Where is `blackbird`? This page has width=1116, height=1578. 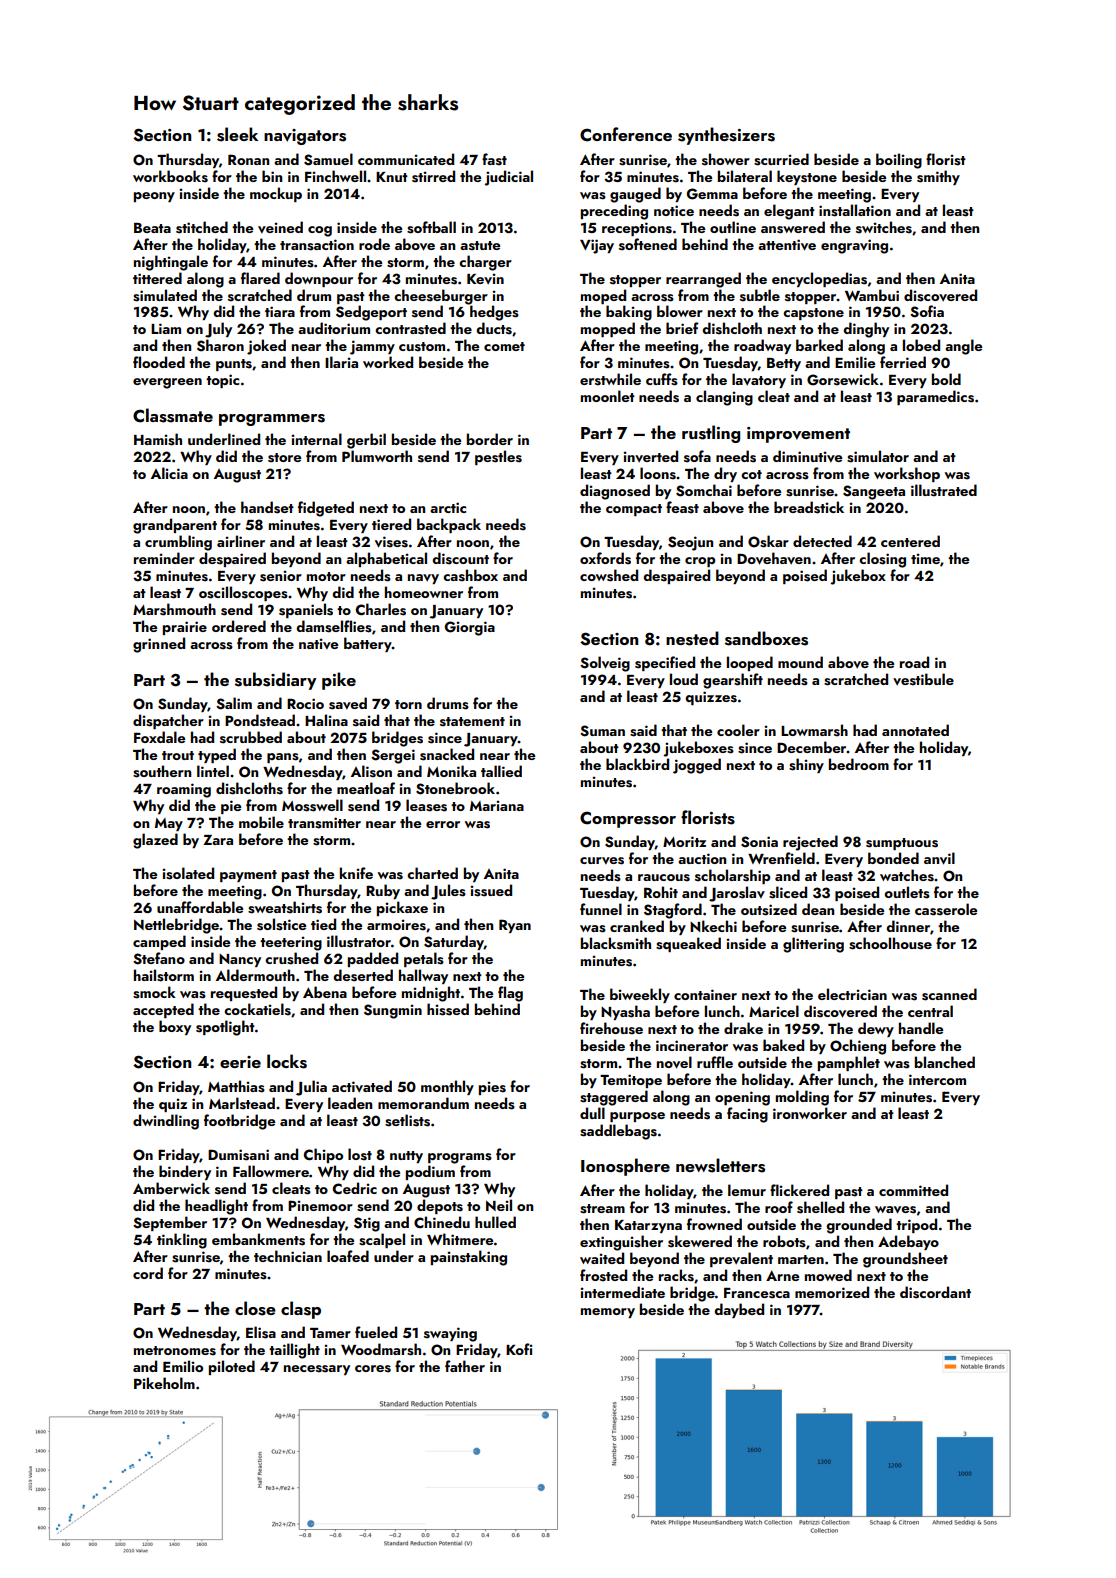 blackbird is located at coordinates (637, 764).
